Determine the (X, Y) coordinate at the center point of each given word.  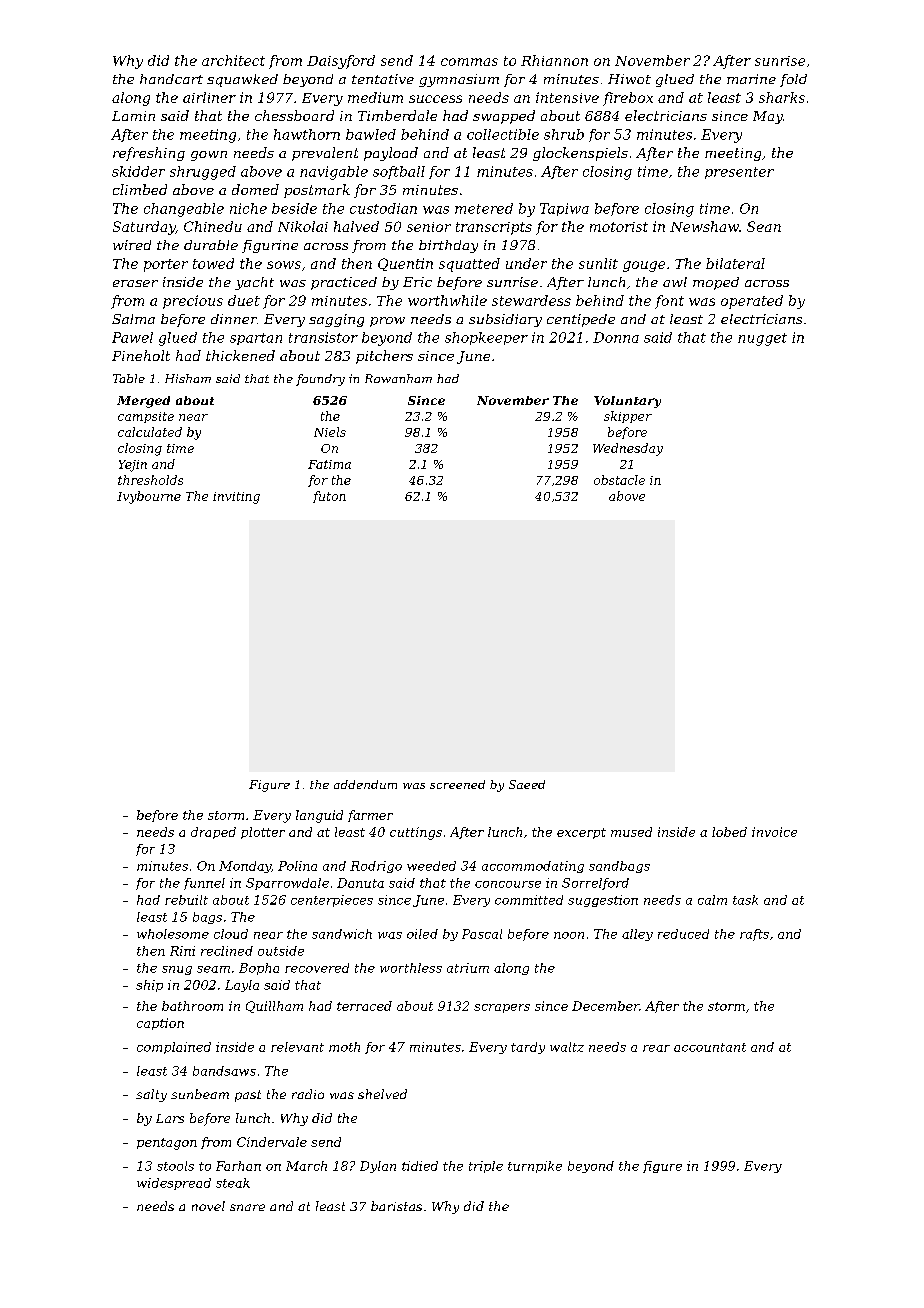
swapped (504, 117)
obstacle (619, 480)
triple (486, 1167)
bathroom (192, 1006)
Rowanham (398, 378)
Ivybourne (149, 497)
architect (233, 60)
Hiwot (629, 79)
